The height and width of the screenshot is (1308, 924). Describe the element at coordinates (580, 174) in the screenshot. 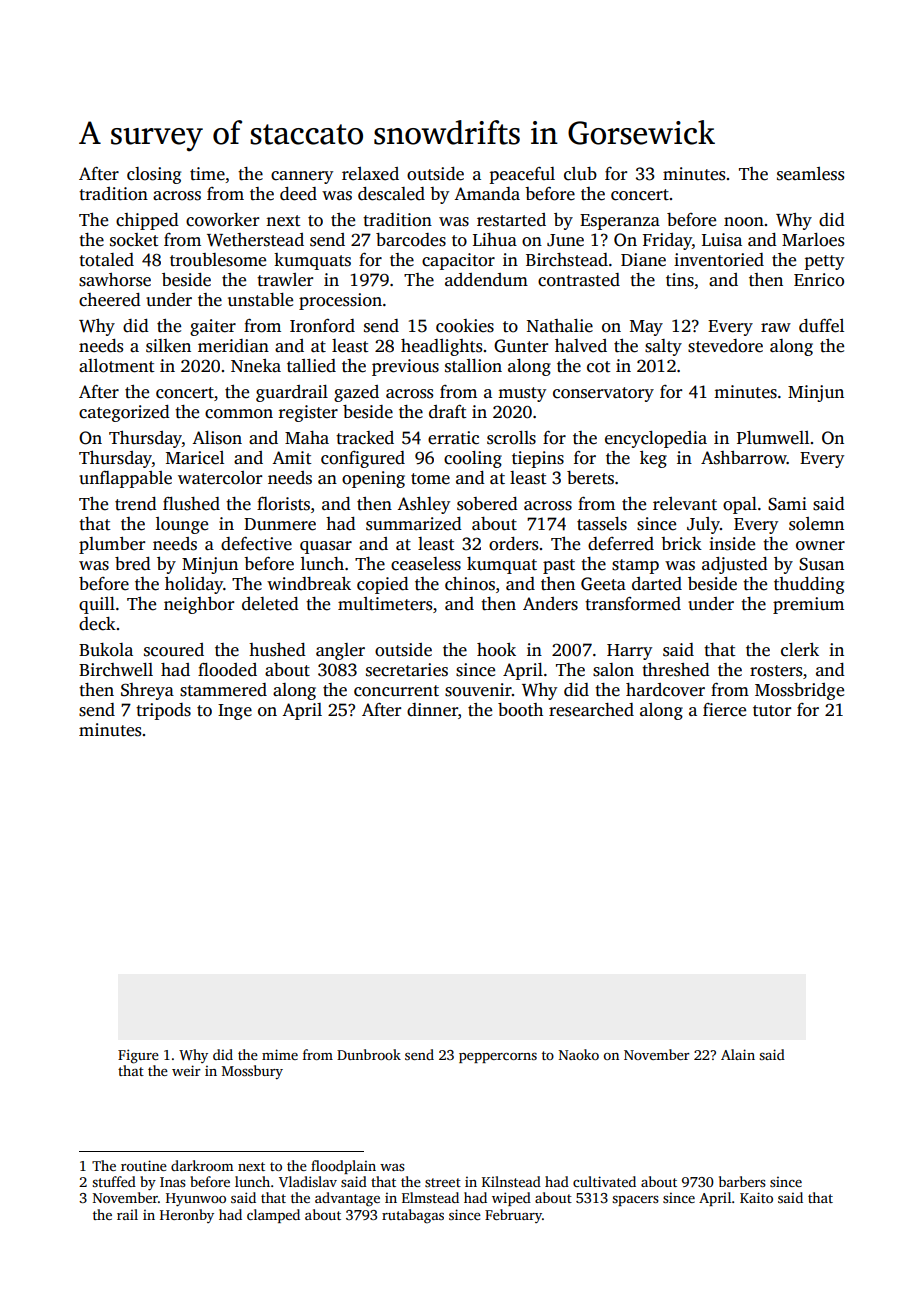

I see `club` at that location.
